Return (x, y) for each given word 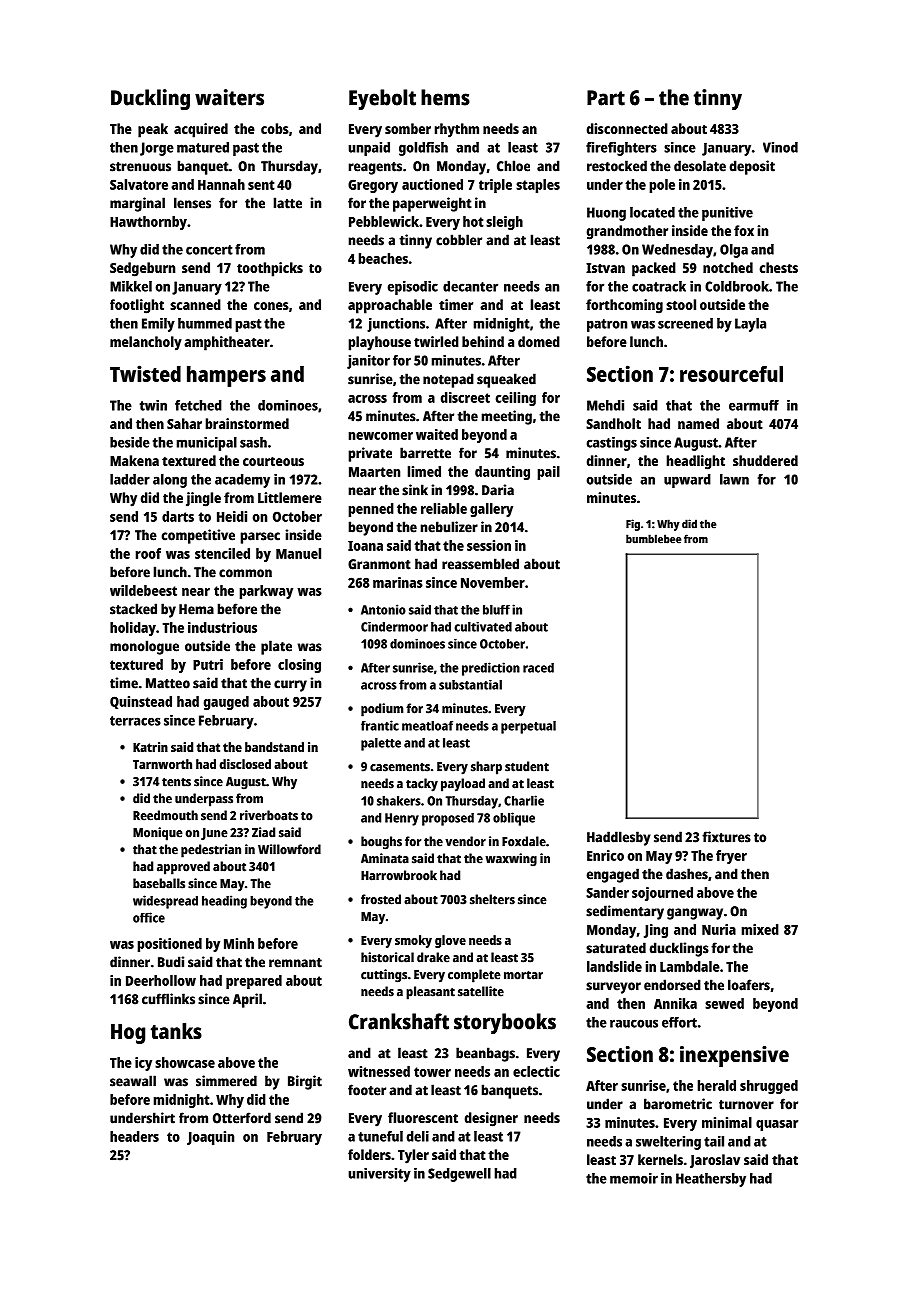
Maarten (374, 472)
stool (681, 304)
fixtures (726, 837)
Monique (158, 834)
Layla (750, 325)
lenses (192, 203)
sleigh (504, 223)
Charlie (524, 800)
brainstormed (247, 423)
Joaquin (210, 1138)
